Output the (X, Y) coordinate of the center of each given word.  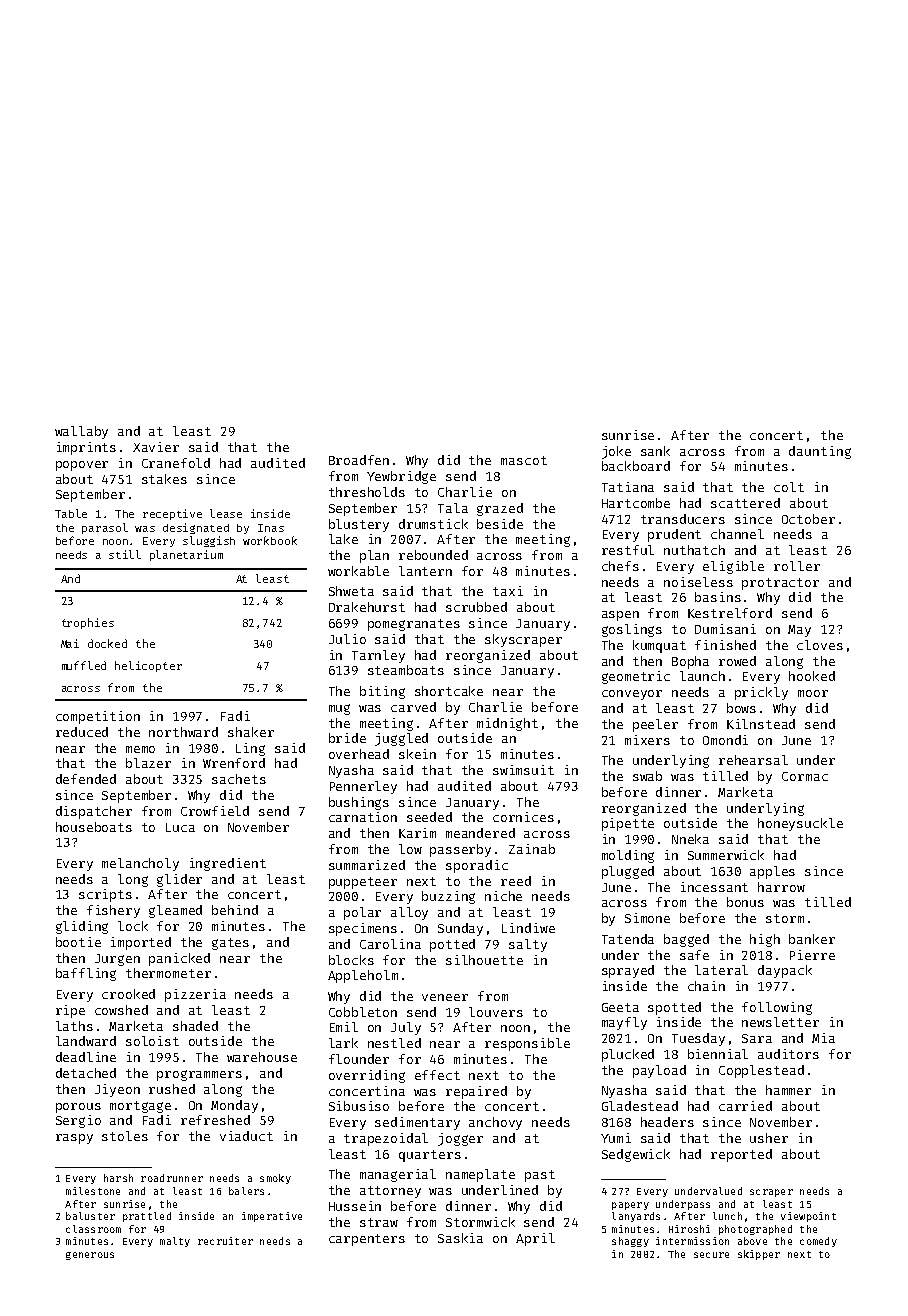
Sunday (460, 929)
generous (90, 1256)
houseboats (94, 827)
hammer (788, 1090)
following (777, 1008)
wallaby (81, 432)
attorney (390, 1192)
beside (500, 524)
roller (797, 566)
